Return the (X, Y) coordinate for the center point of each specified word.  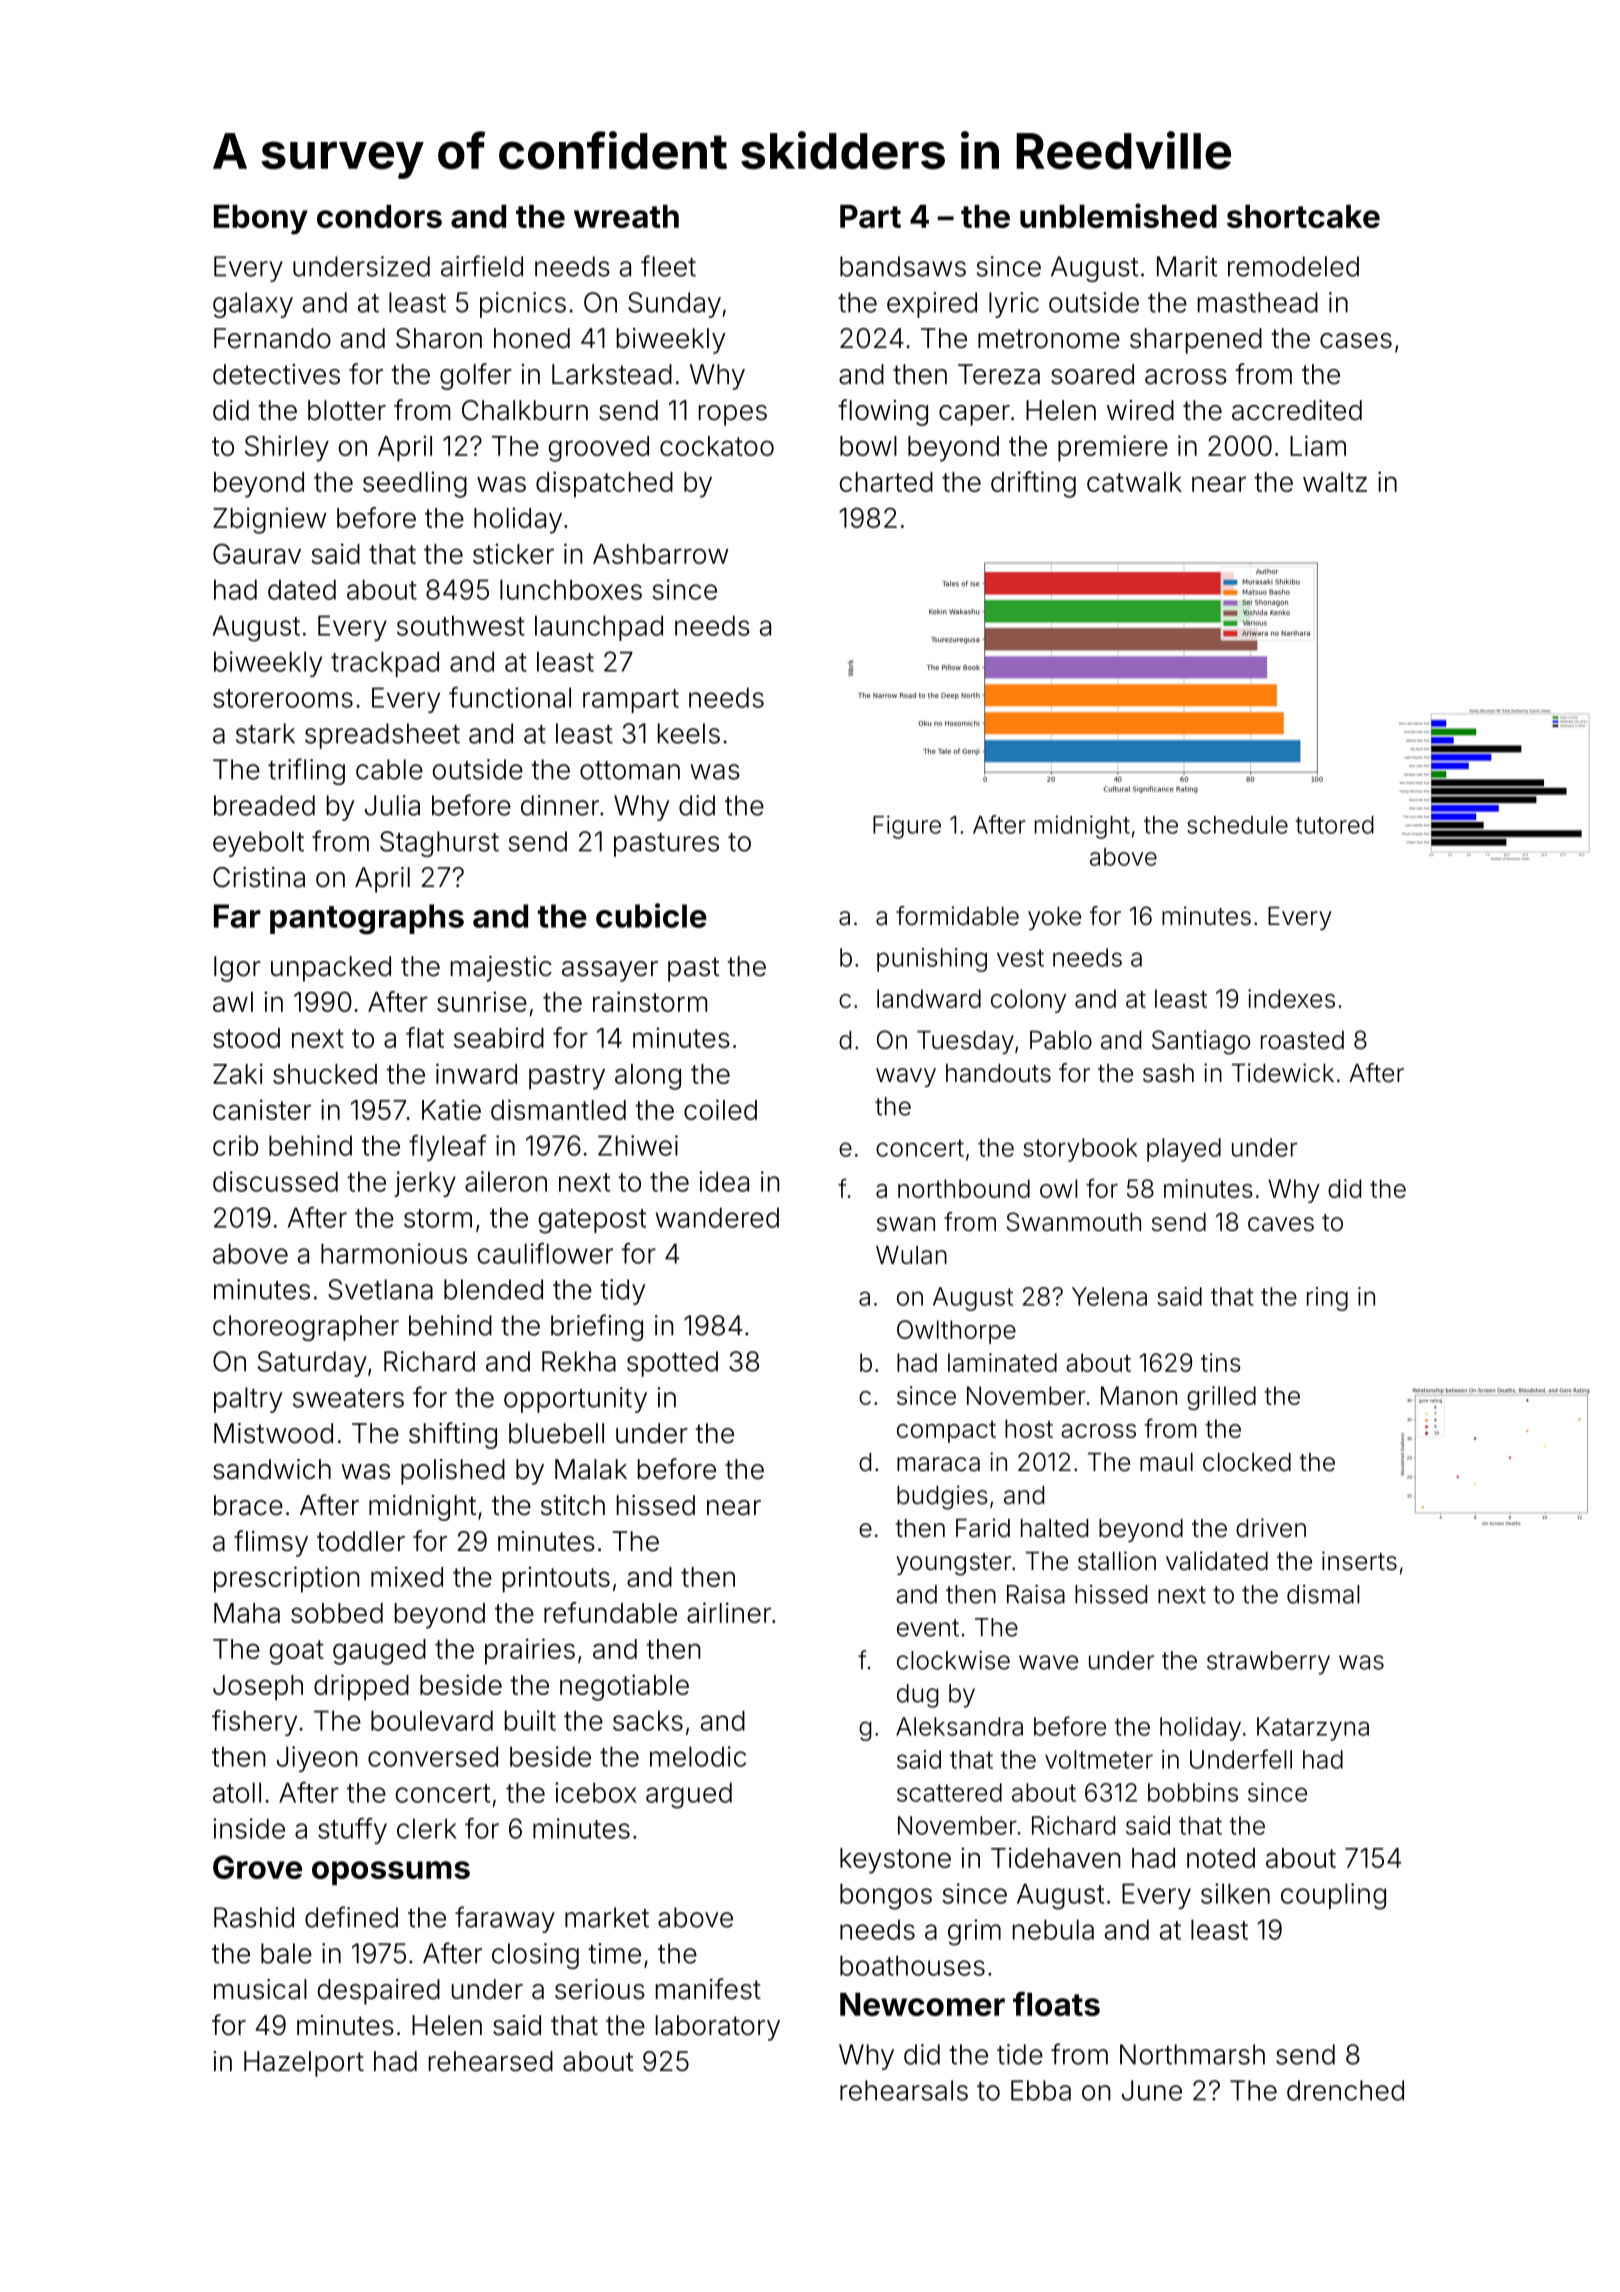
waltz (1335, 482)
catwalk (1134, 482)
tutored (1335, 825)
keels (689, 733)
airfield (482, 266)
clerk (427, 1828)
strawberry (1268, 1663)
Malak (591, 1469)
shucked (325, 1074)
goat (297, 1652)
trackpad (385, 664)
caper (974, 415)
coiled (720, 1109)
